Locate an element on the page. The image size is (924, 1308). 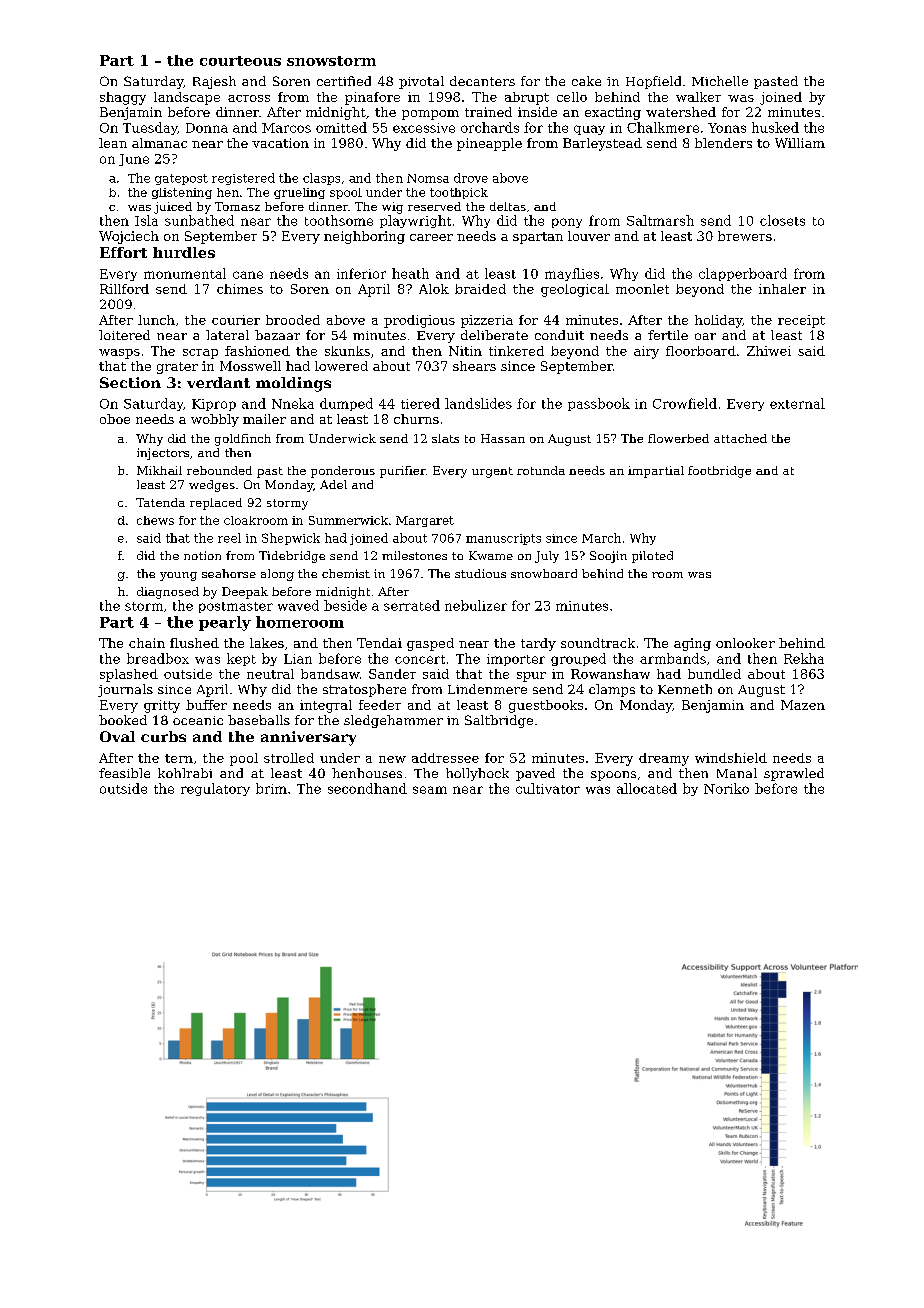
closets is located at coordinates (782, 220).
